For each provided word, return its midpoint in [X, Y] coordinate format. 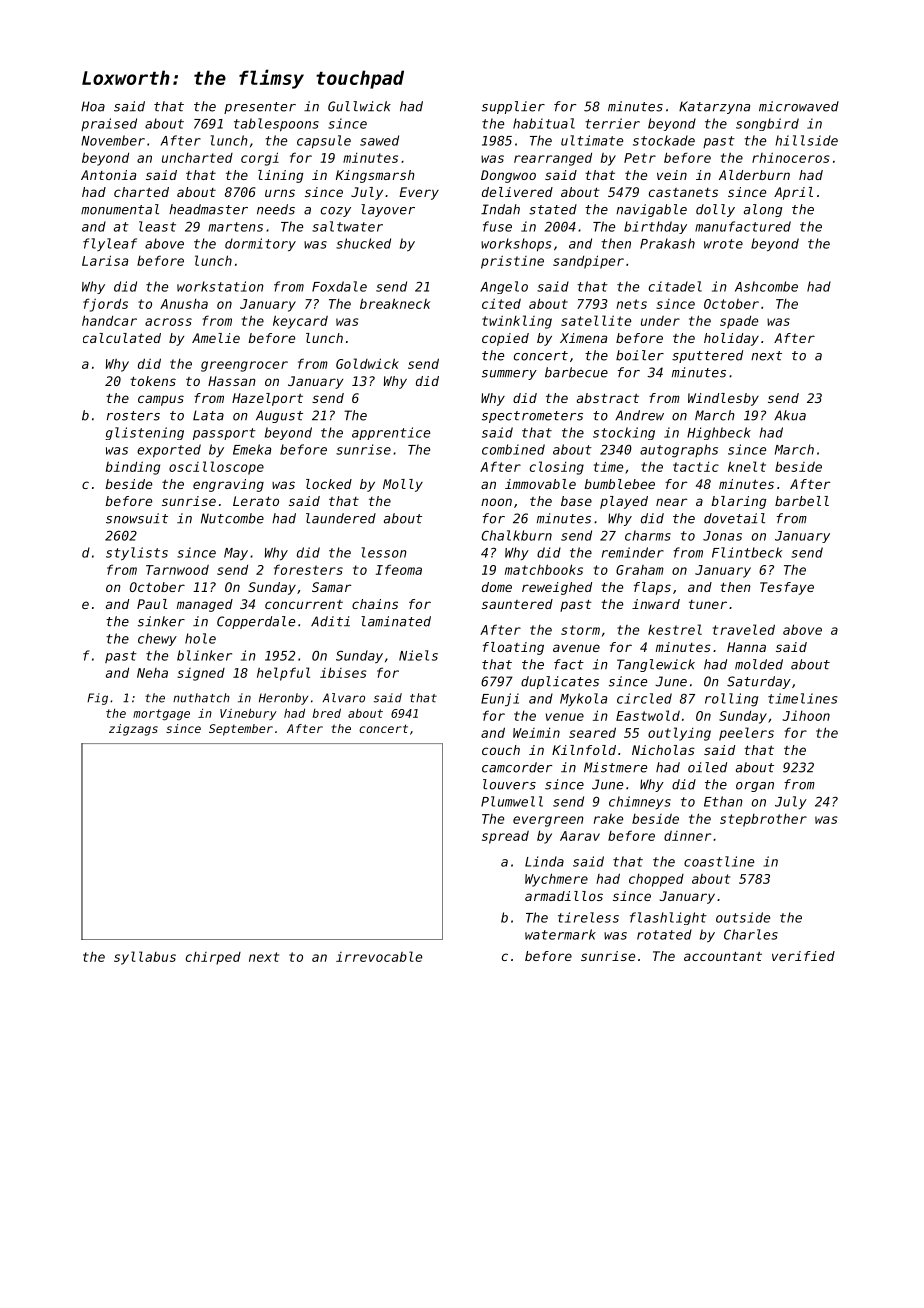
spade [739, 322]
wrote [723, 244]
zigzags [133, 730]
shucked [363, 243]
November [113, 140]
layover [388, 210]
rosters [133, 416]
